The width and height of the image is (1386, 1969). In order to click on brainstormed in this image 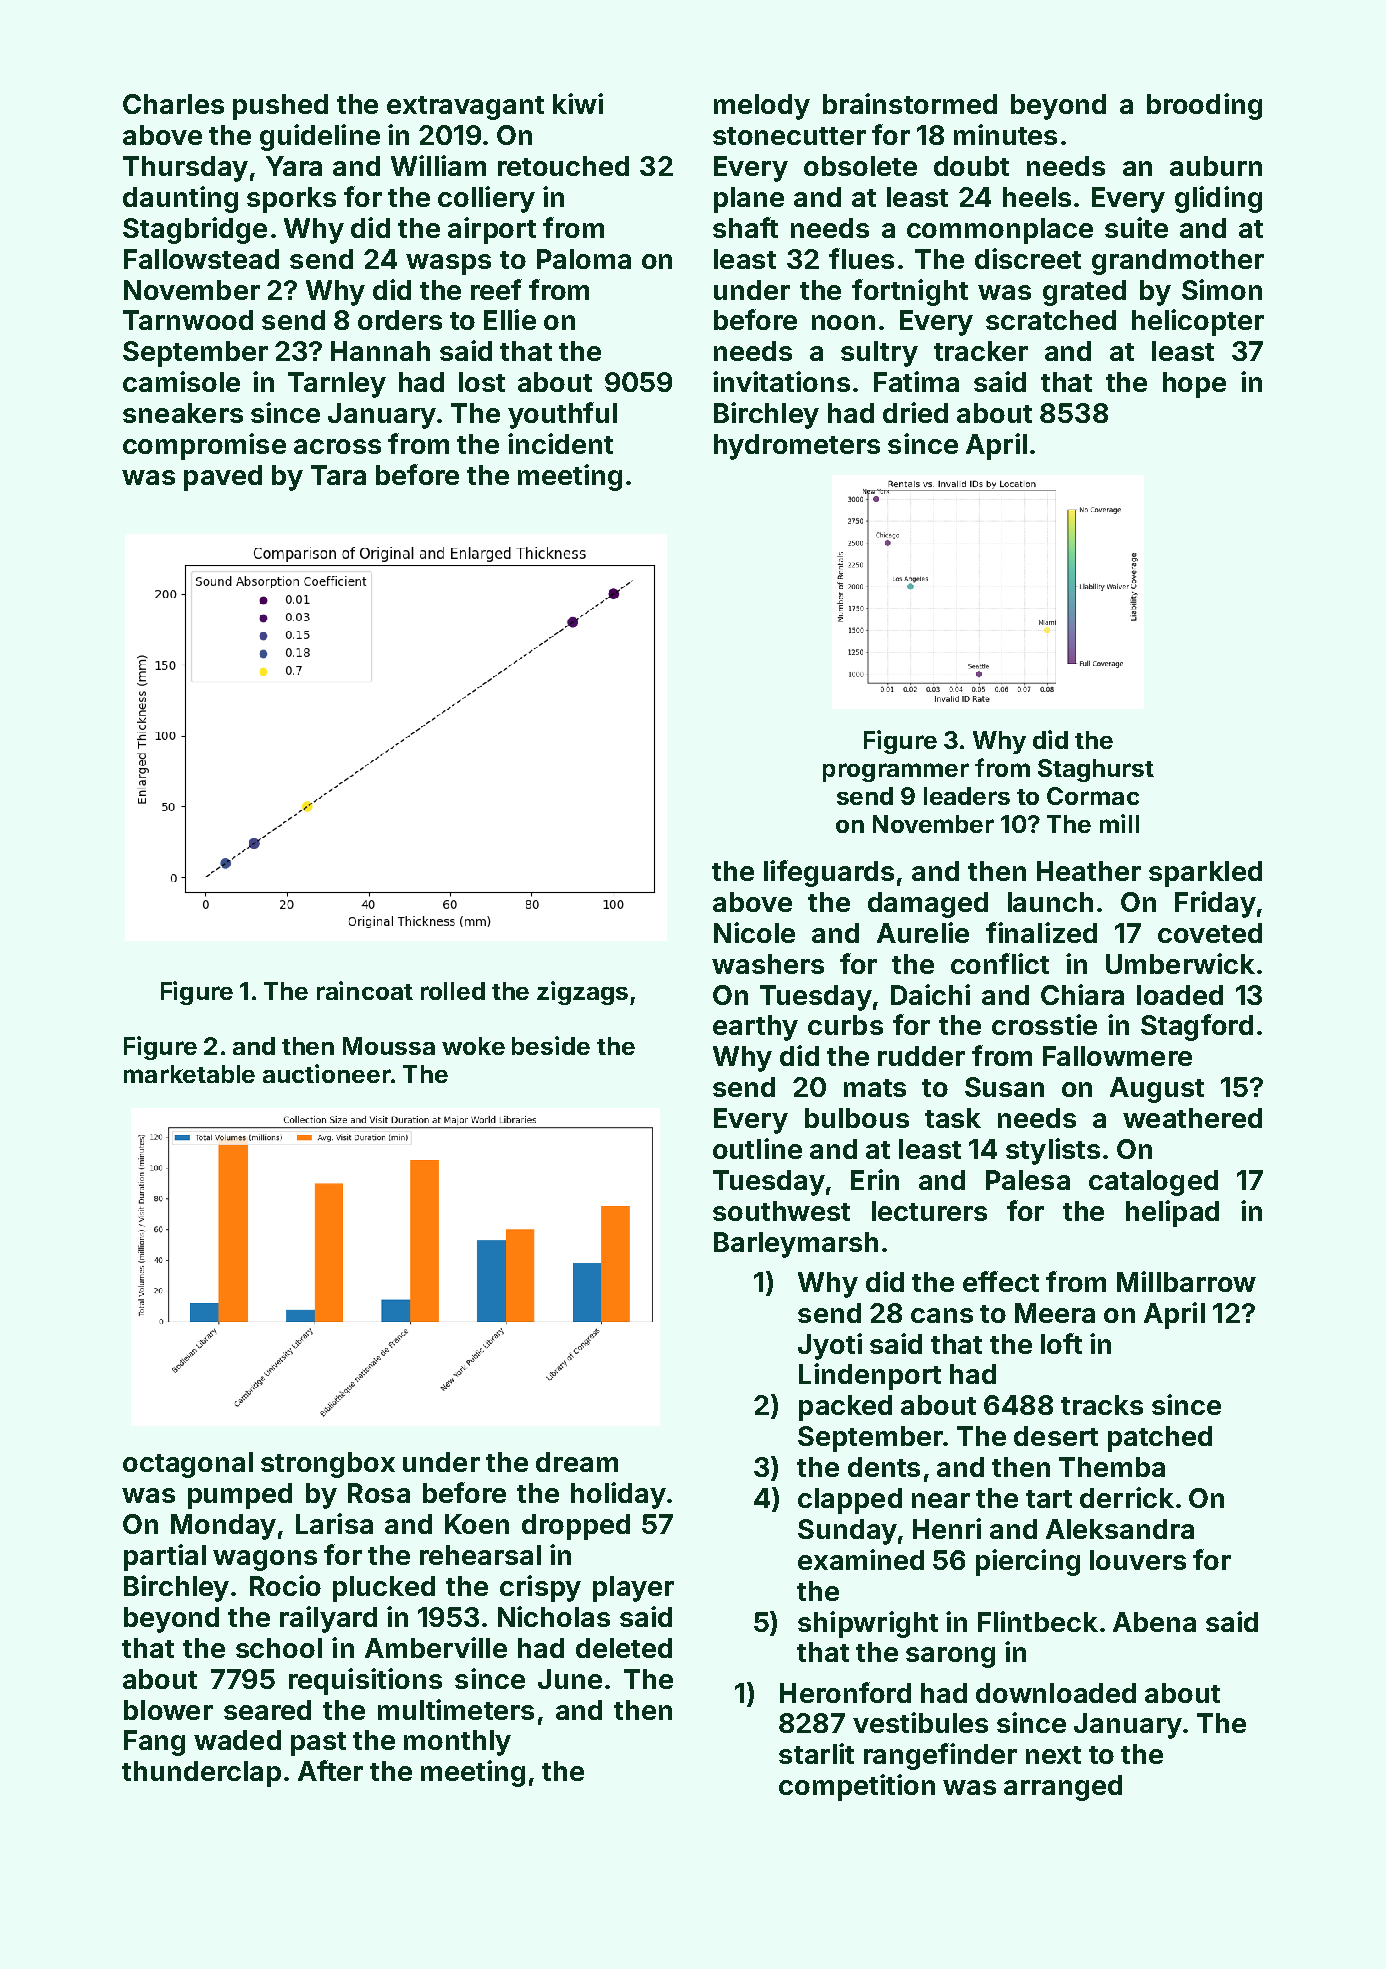, I will do `click(910, 103)`.
